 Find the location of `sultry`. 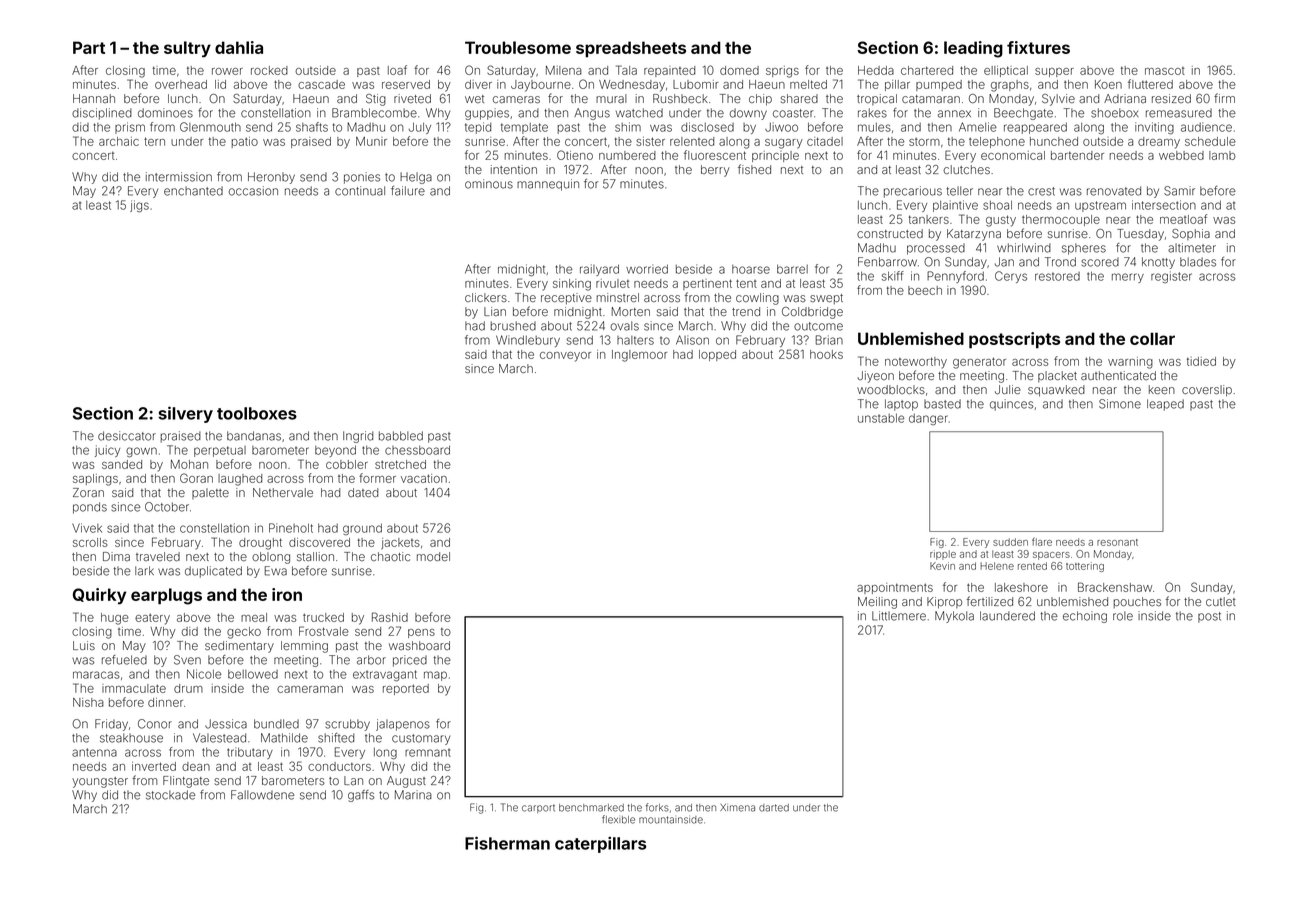

sultry is located at coordinates (187, 49).
